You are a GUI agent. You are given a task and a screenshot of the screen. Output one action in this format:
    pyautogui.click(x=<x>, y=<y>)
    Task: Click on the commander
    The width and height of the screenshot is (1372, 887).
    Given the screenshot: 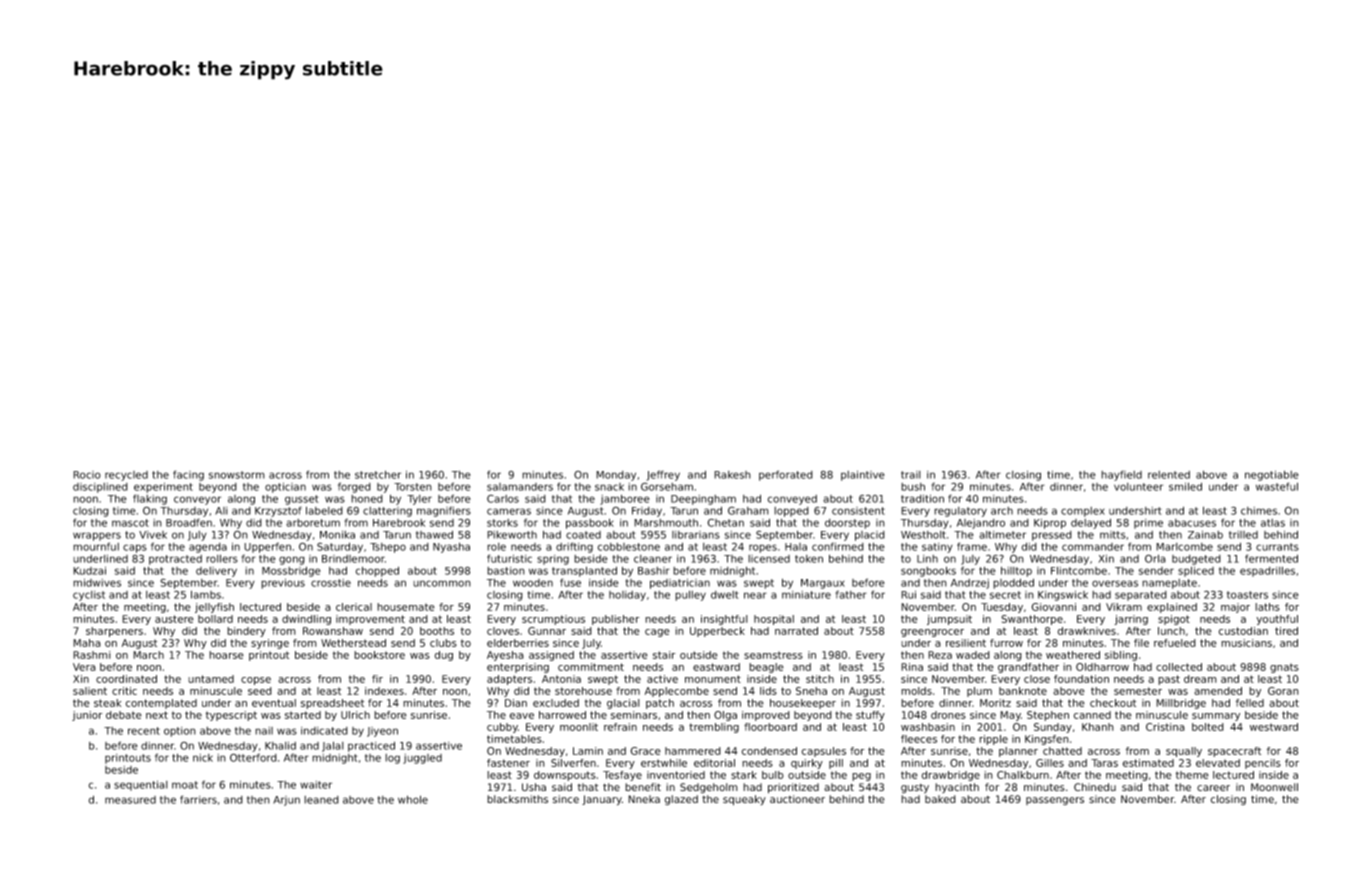 What is the action you would take?
    pyautogui.click(x=1093, y=547)
